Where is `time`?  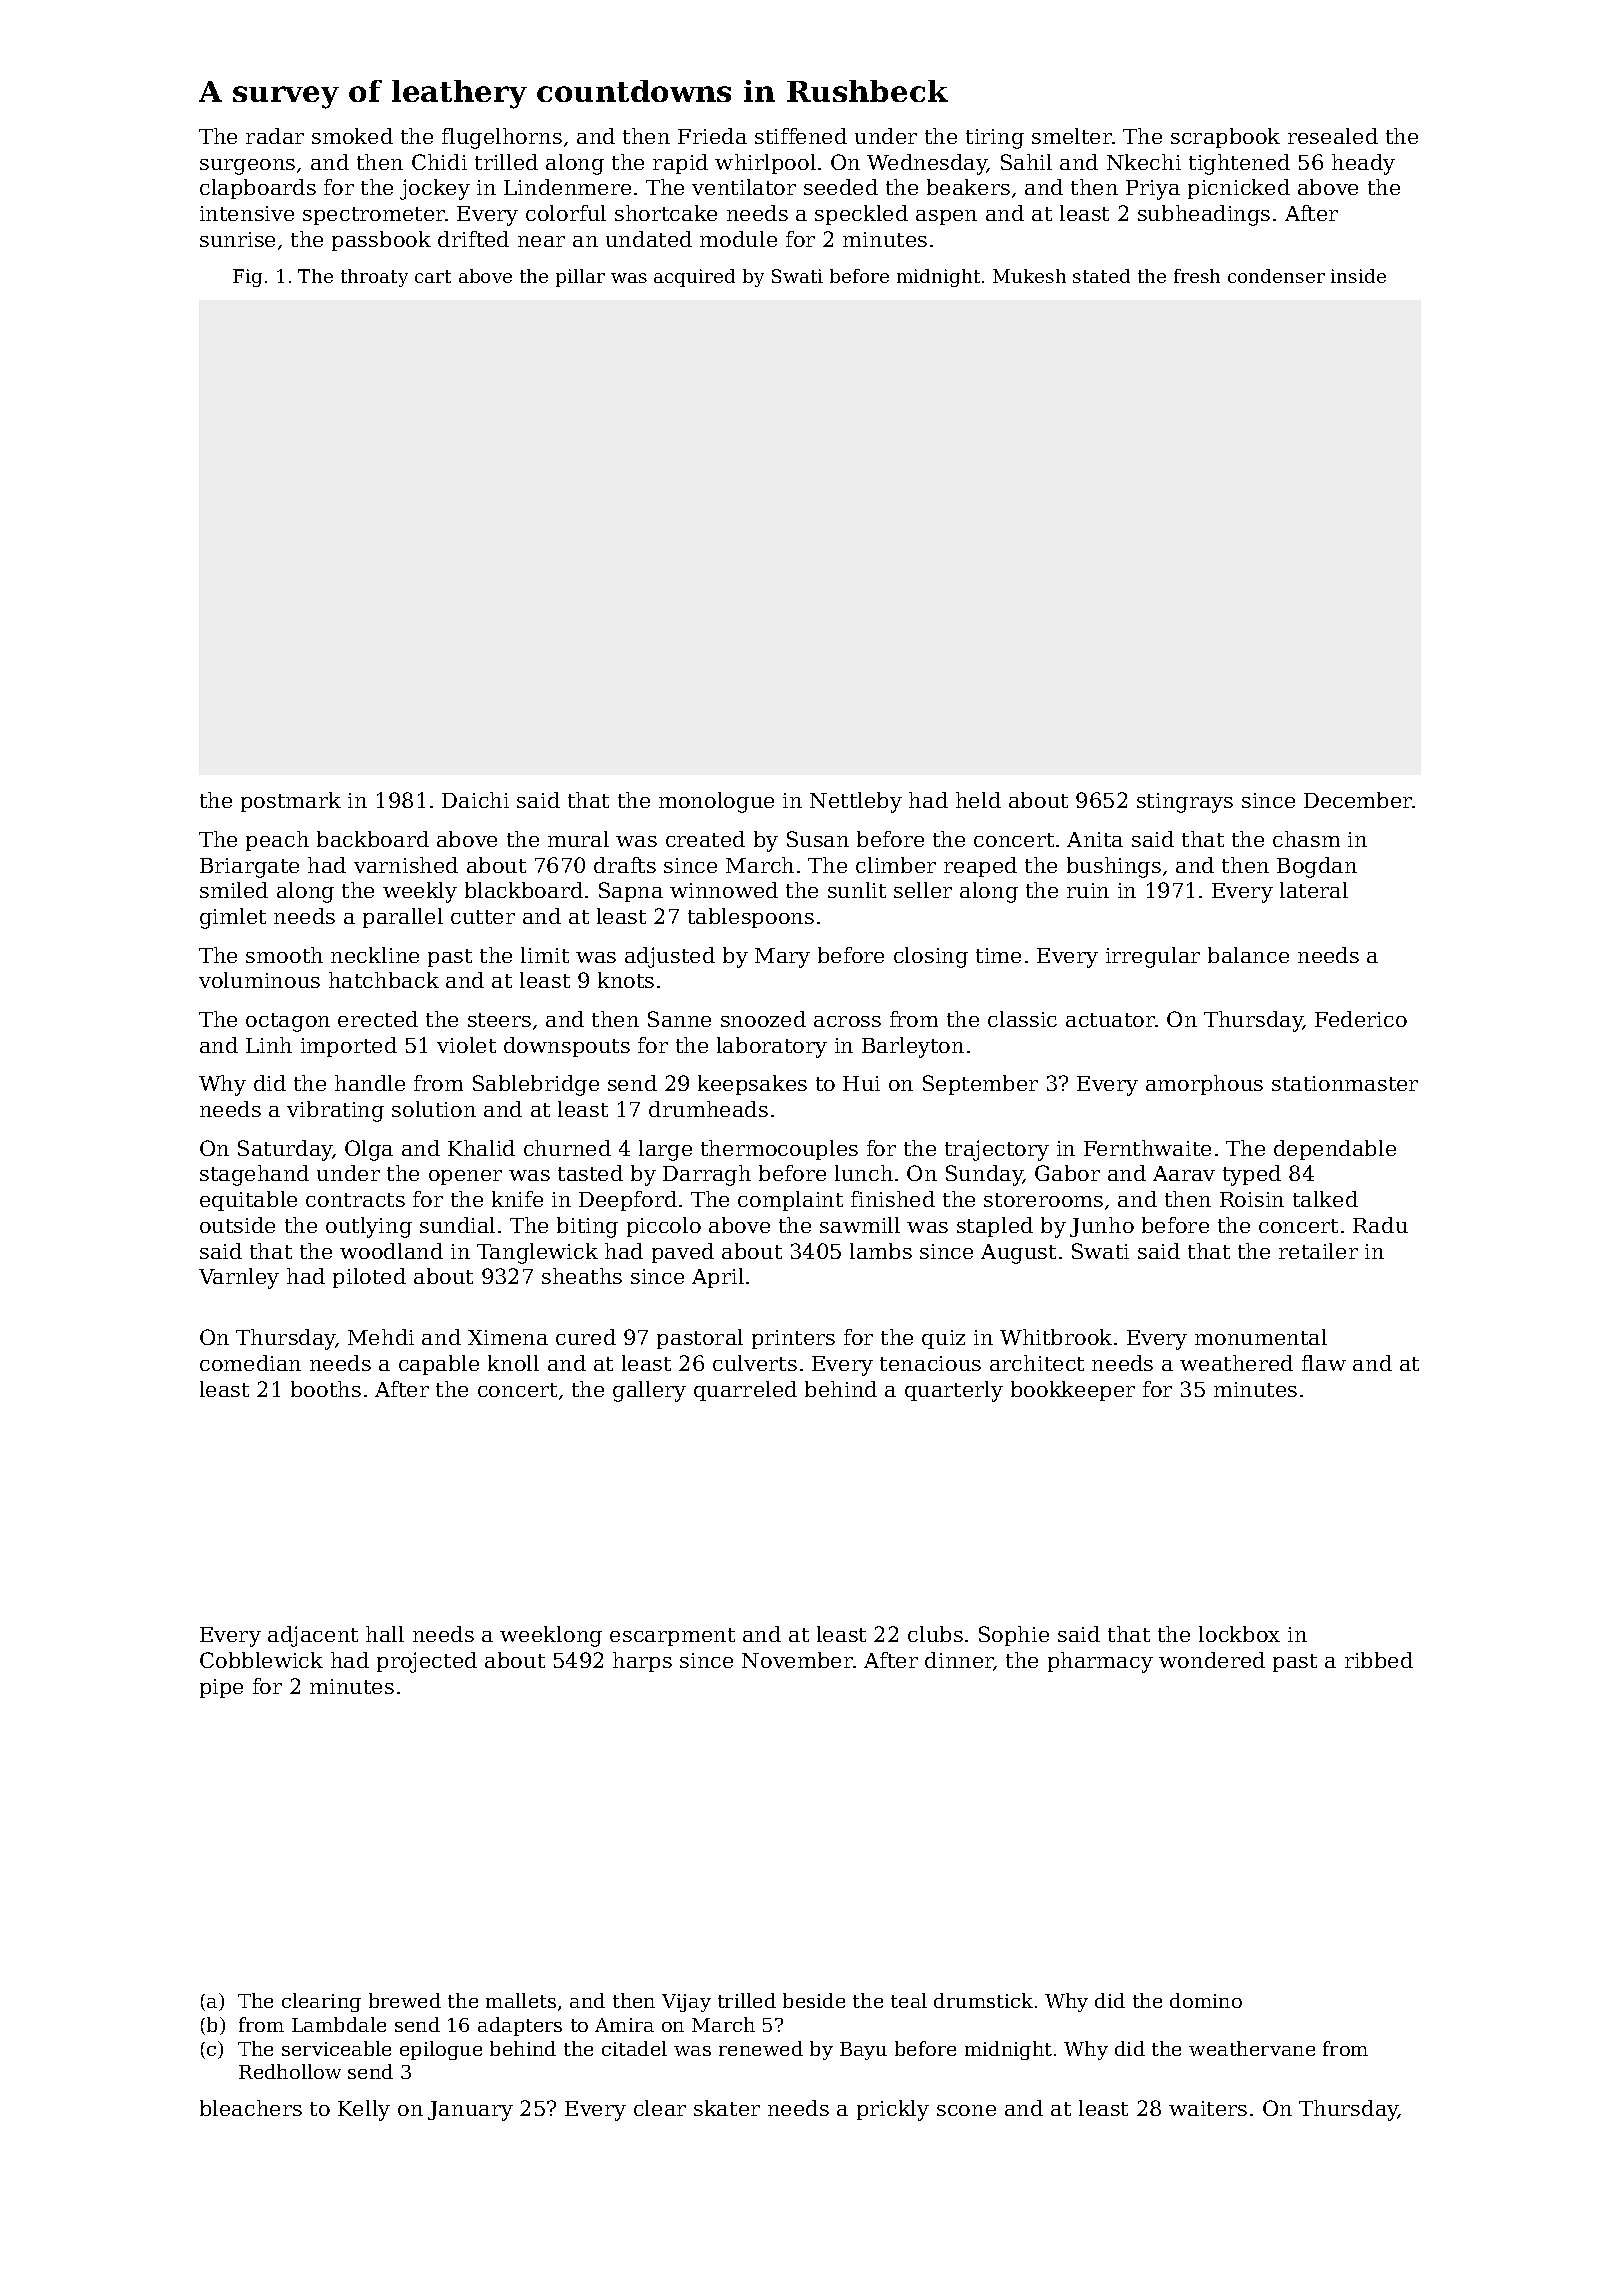
time is located at coordinates (998, 955).
